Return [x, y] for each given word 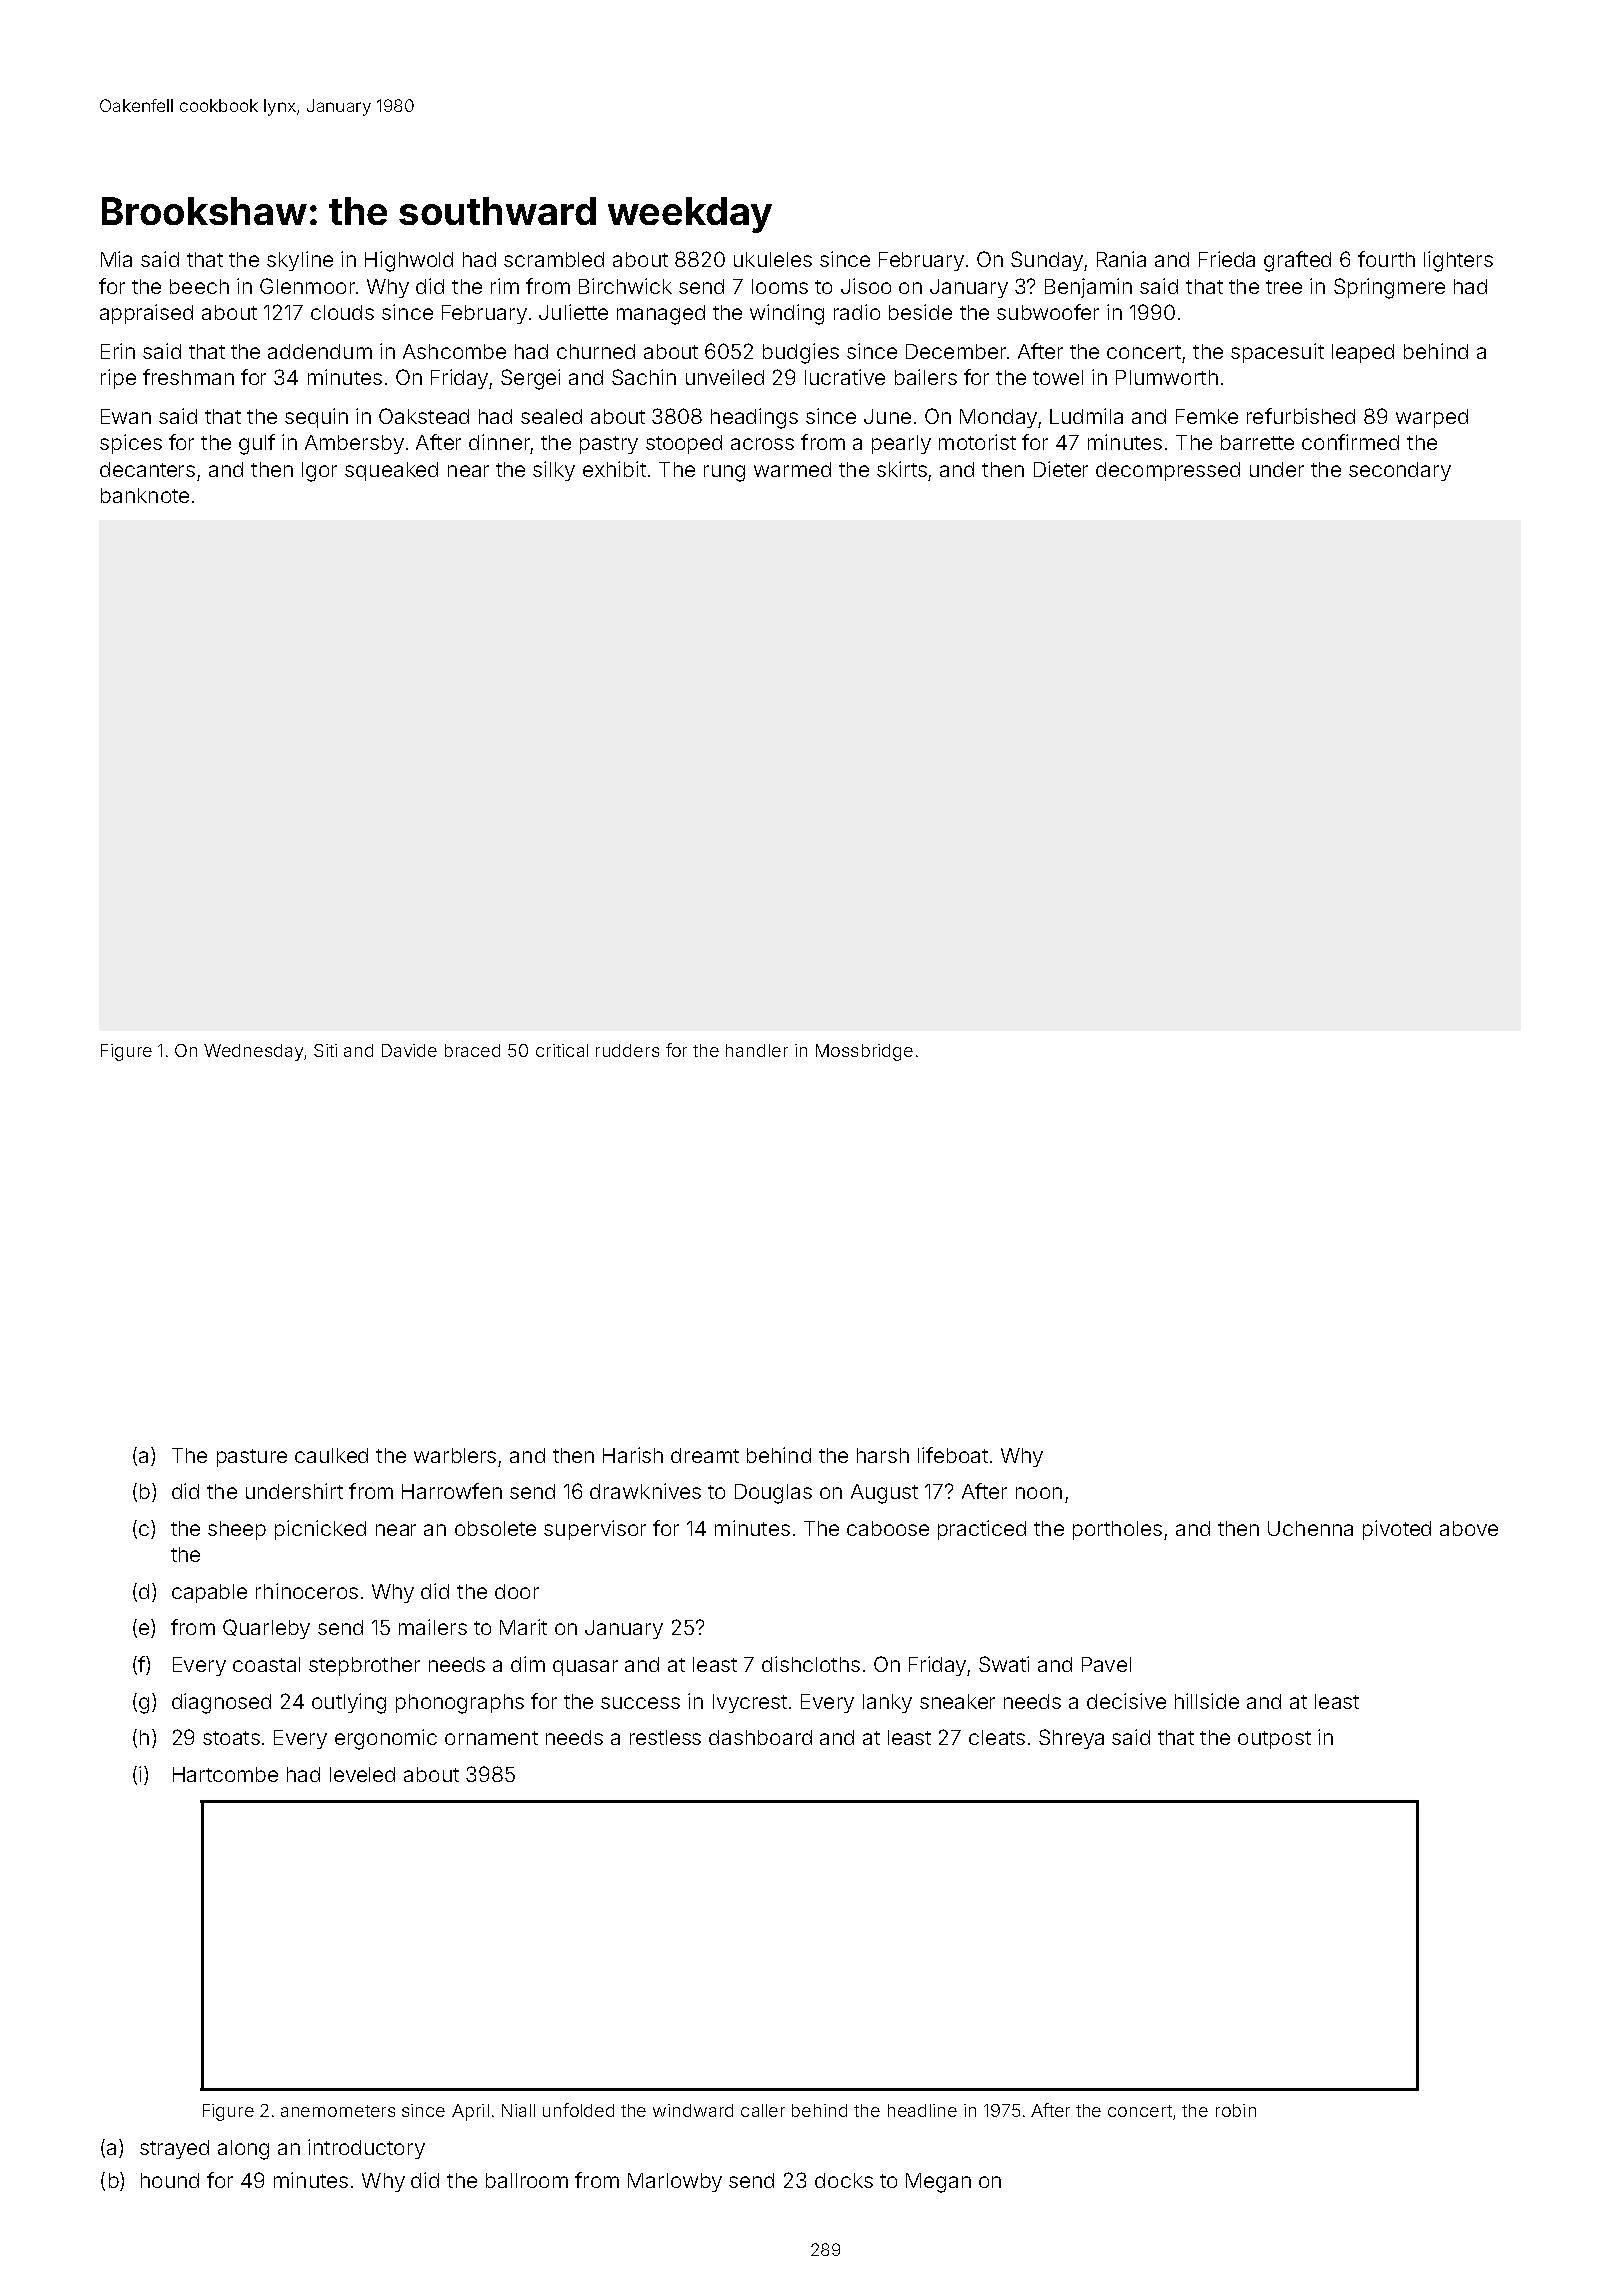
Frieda [1227, 259]
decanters [147, 469]
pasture [252, 1458]
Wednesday [253, 1052]
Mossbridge [864, 1052]
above [1469, 1528]
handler [757, 1050]
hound [170, 2180]
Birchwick [625, 286]
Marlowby [675, 2182]
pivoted [1397, 1530]
